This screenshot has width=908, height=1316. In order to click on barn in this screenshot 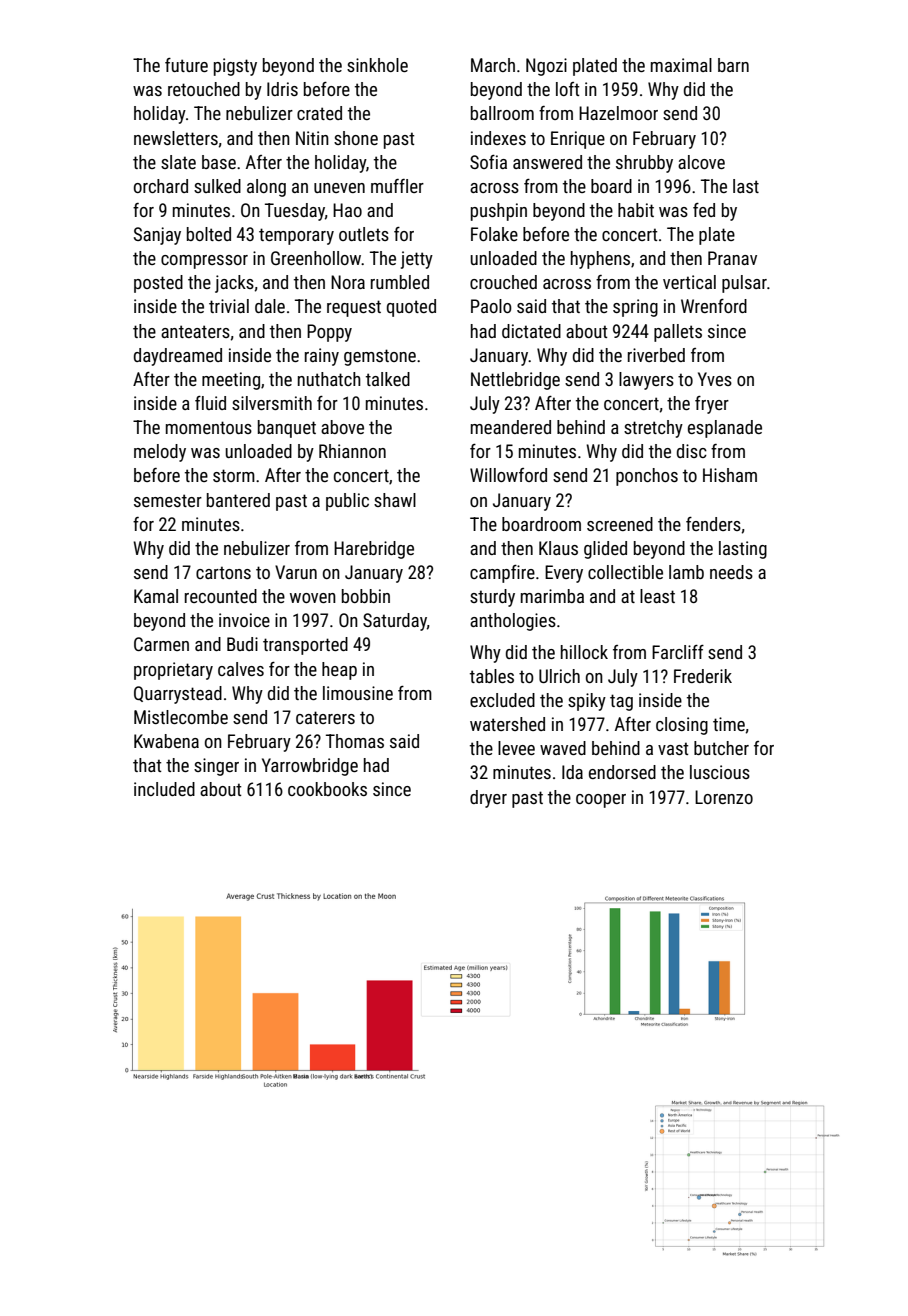, I will do `click(733, 65)`.
